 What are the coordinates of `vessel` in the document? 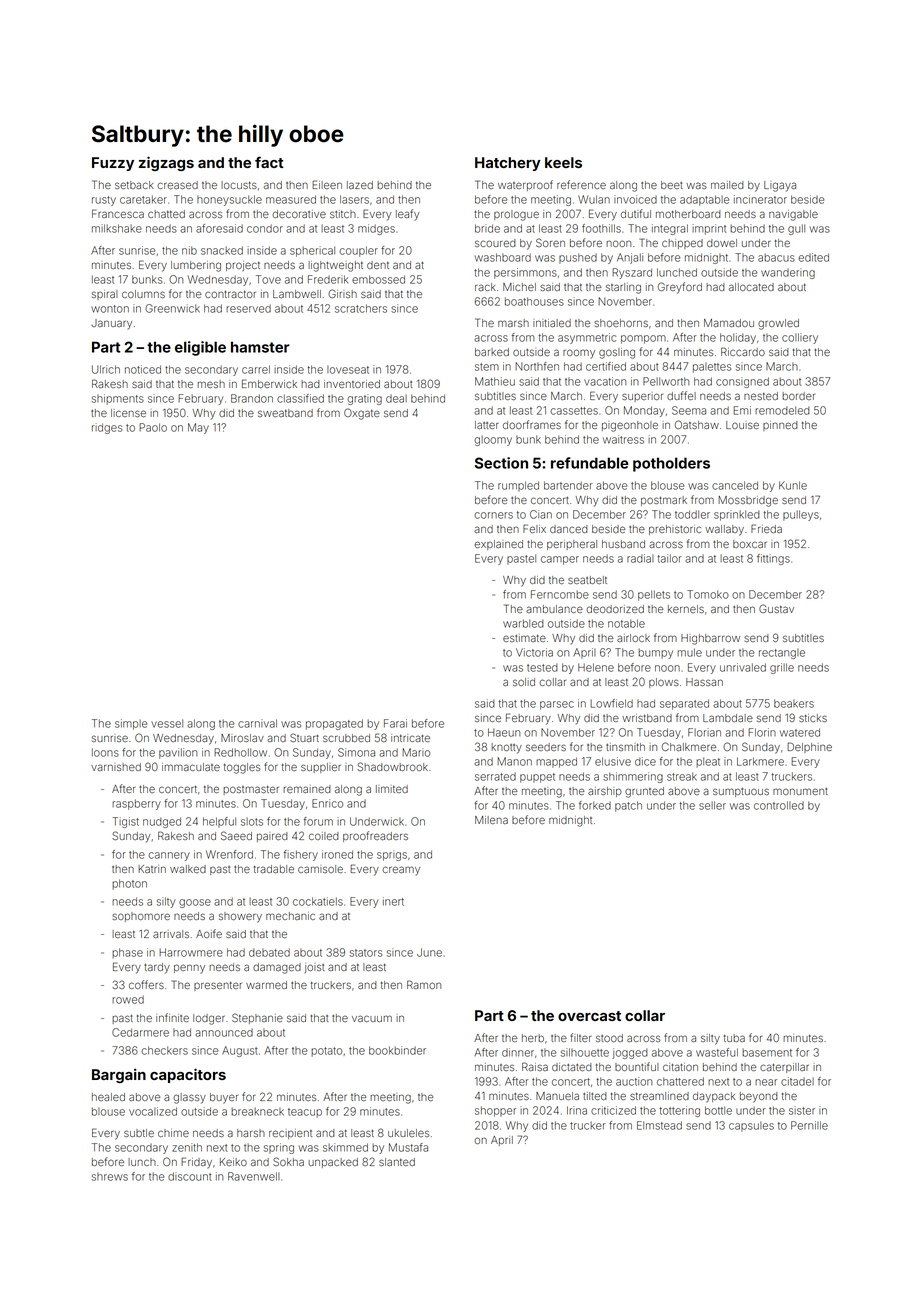 It's located at (167, 723).
